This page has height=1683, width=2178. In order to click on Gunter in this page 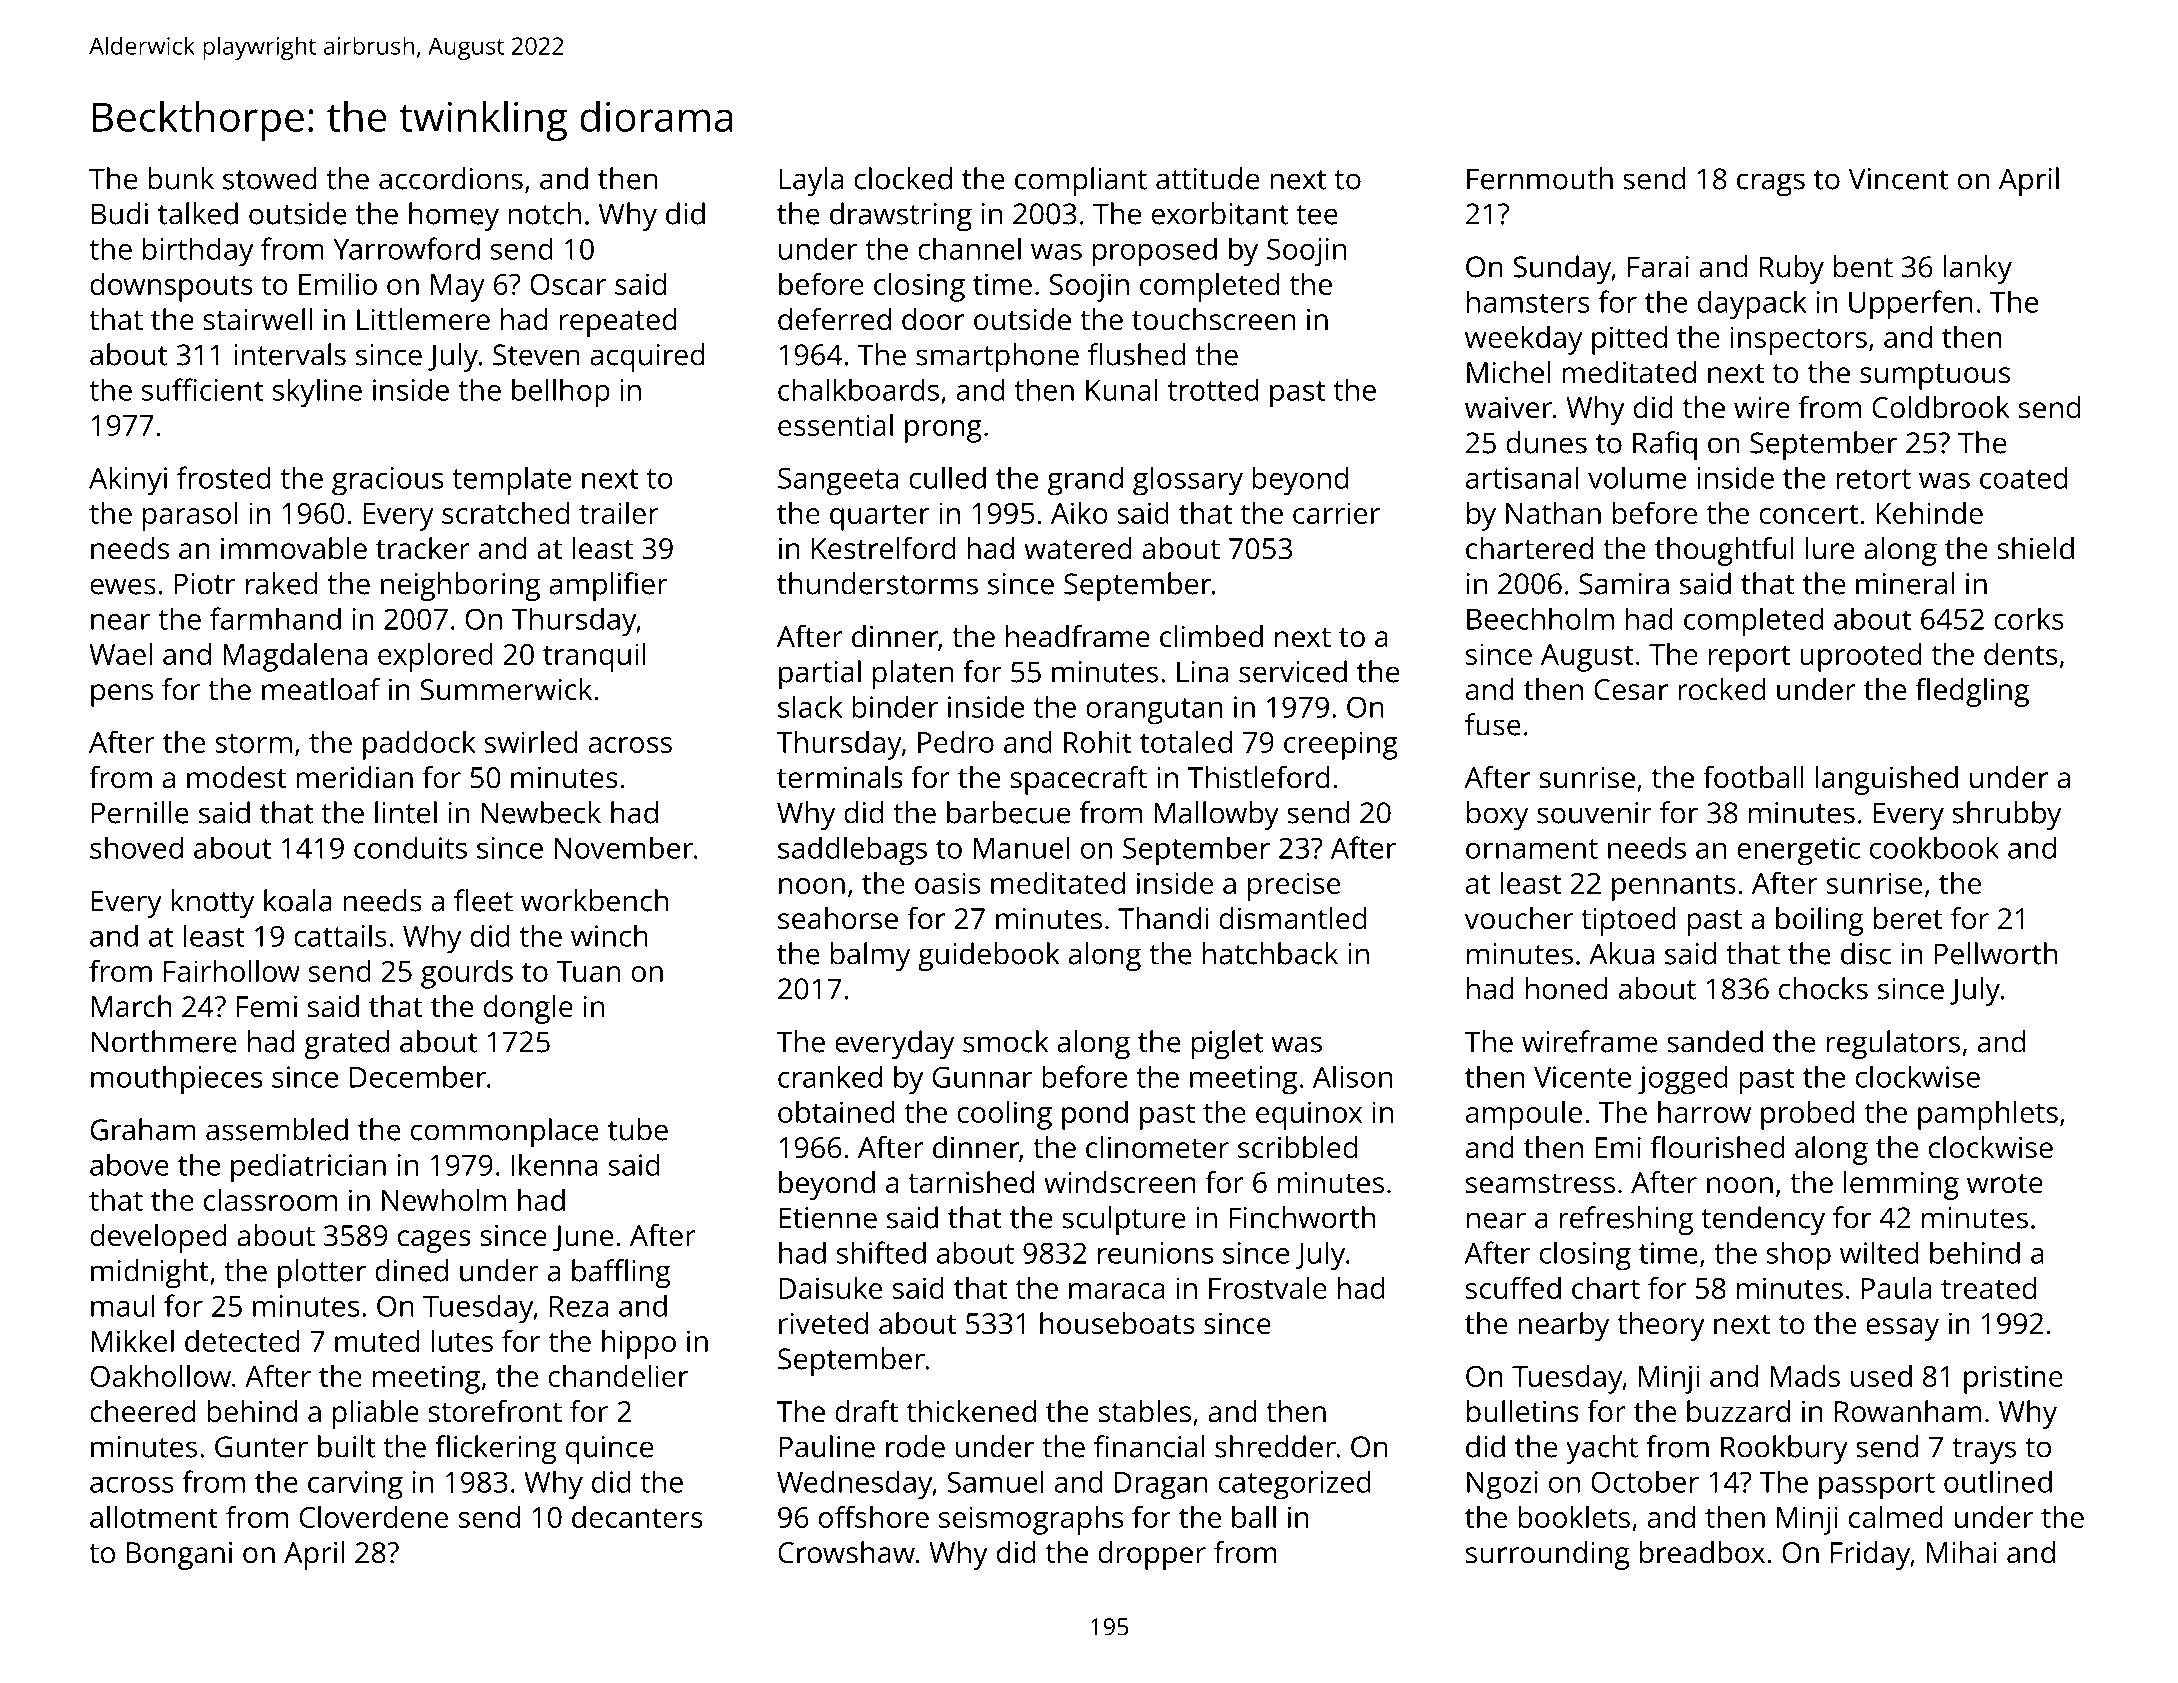, I will do `click(261, 1447)`.
